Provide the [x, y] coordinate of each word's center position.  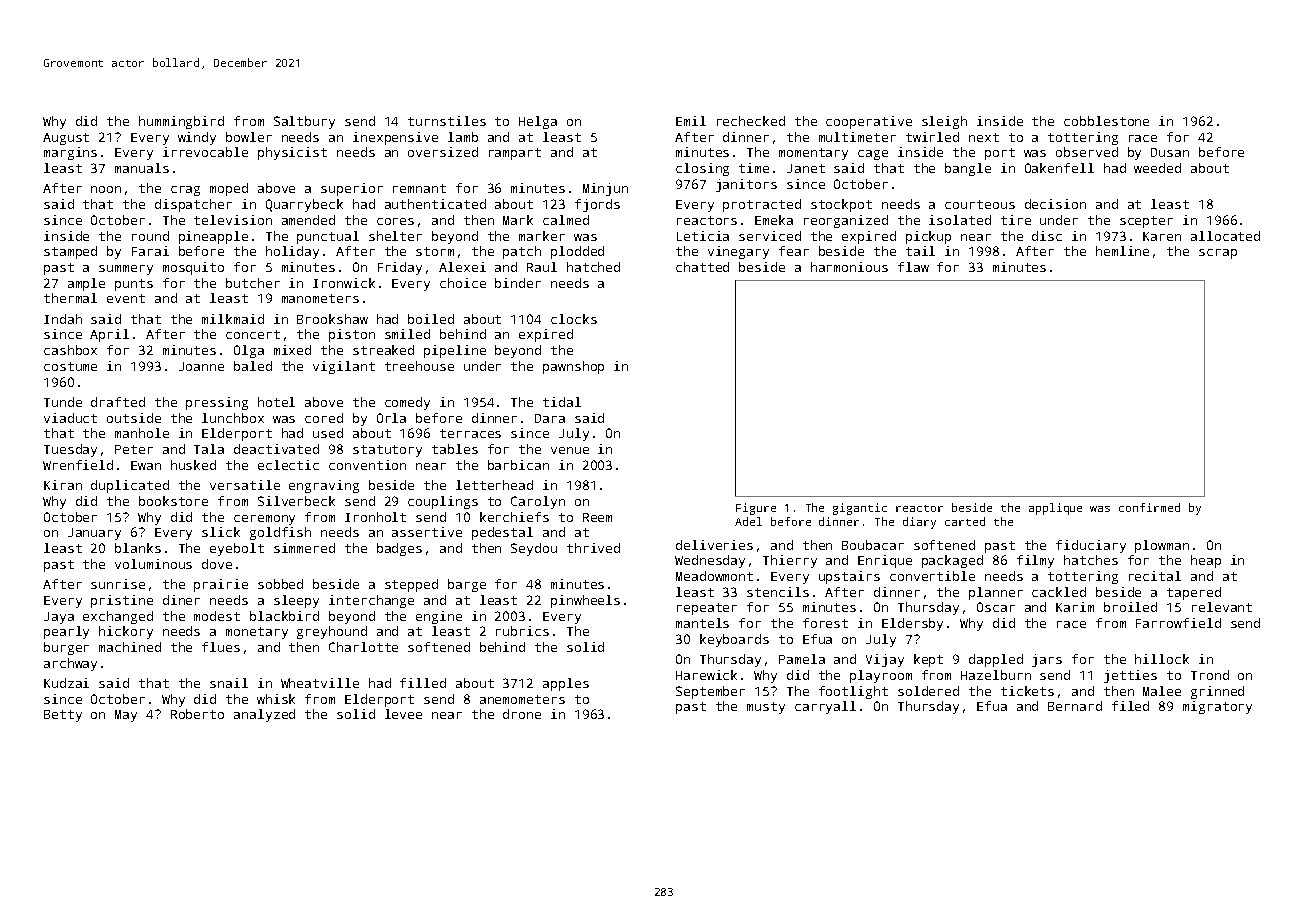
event [126, 298]
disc [1047, 236]
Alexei [462, 267]
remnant [419, 188]
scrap [1218, 254]
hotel [276, 402]
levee [403, 714]
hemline [1122, 251]
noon [106, 189]
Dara [550, 418]
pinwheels [585, 601]
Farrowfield [1178, 623]
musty [766, 708]
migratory [1217, 707]
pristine [122, 601]
